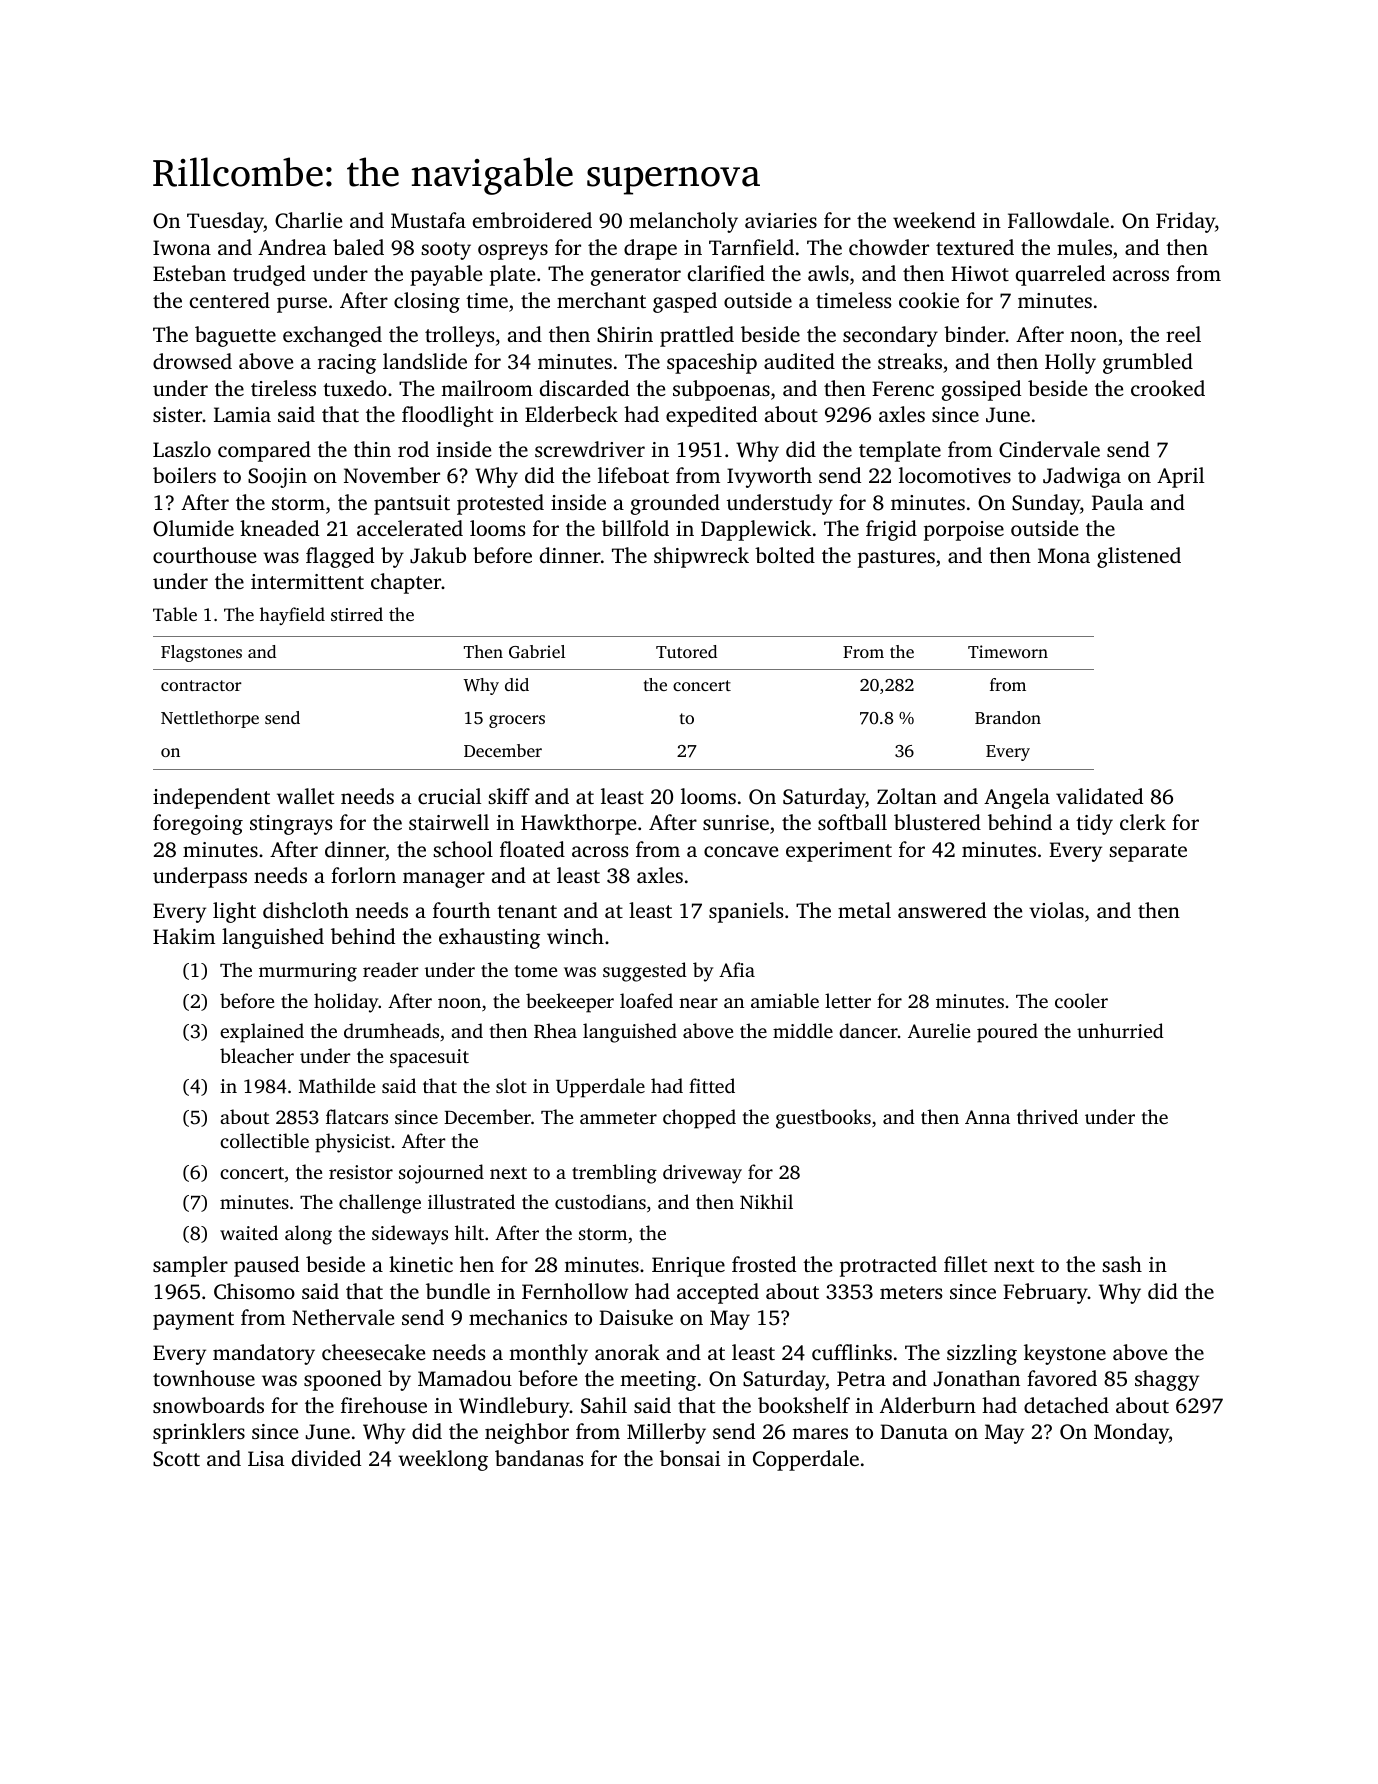  What do you see at coordinates (1148, 853) in the page?
I see `separate` at bounding box center [1148, 853].
